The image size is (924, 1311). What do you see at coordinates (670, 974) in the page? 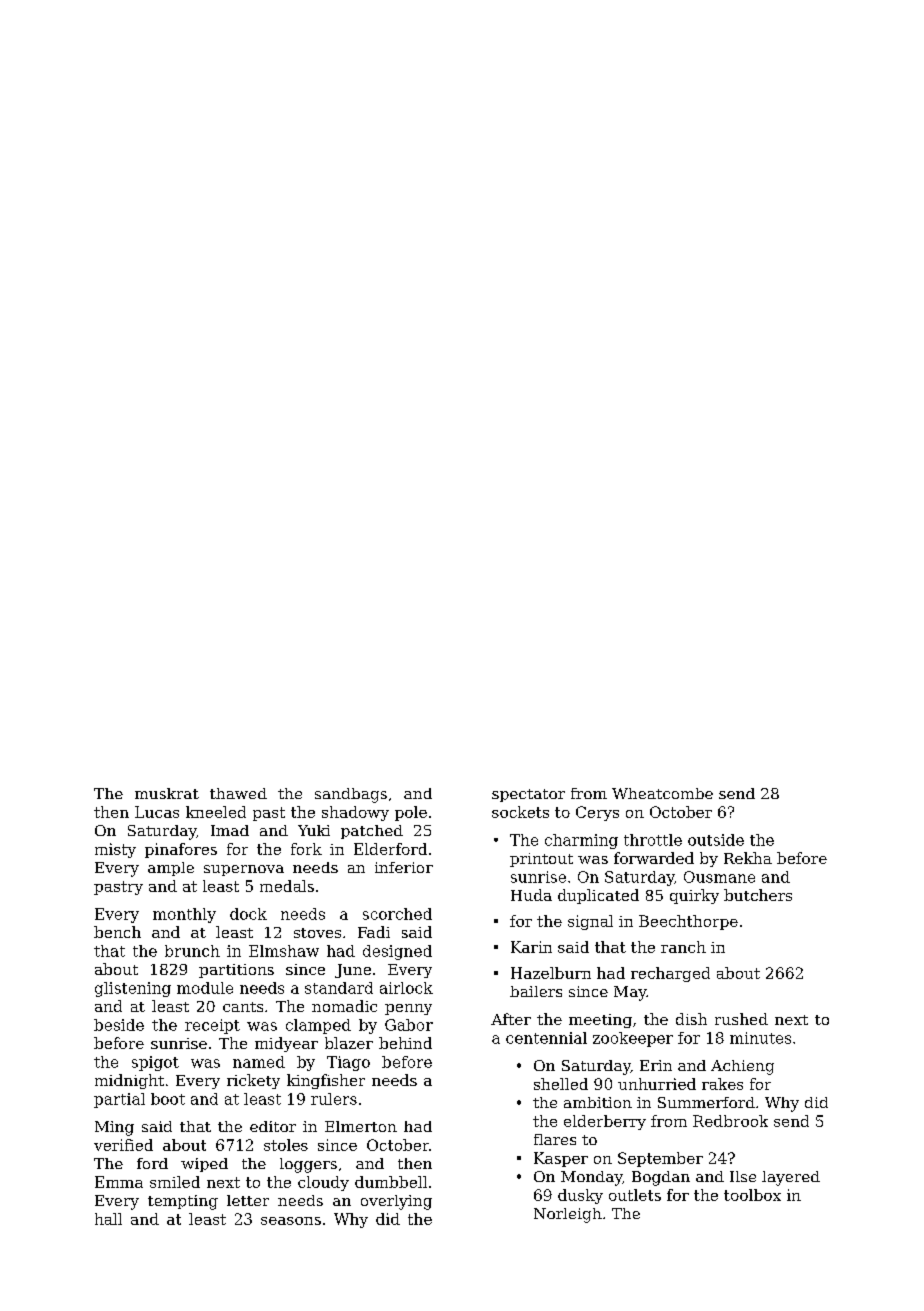
I see `recharged` at bounding box center [670, 974].
